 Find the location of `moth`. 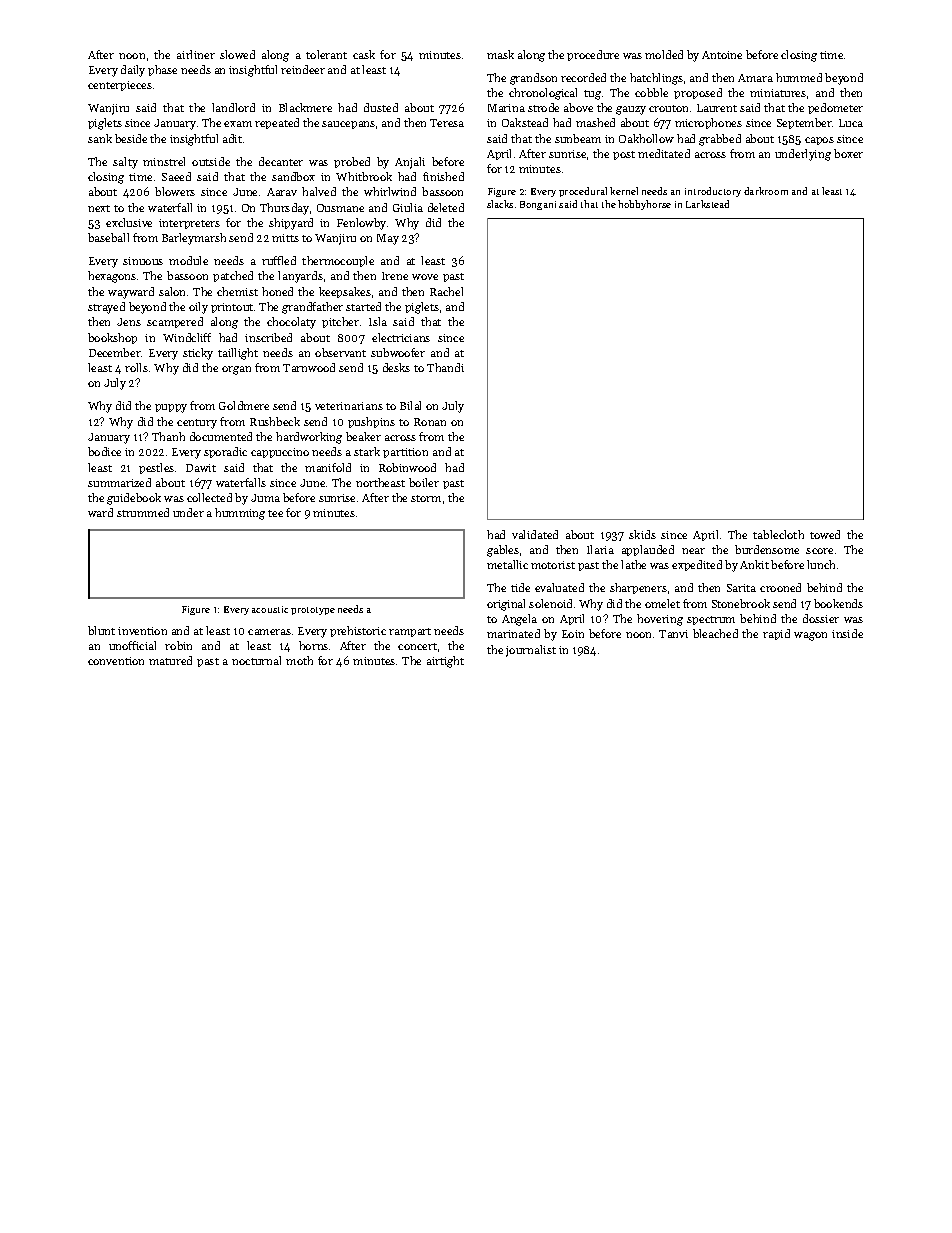

moth is located at coordinates (299, 660).
